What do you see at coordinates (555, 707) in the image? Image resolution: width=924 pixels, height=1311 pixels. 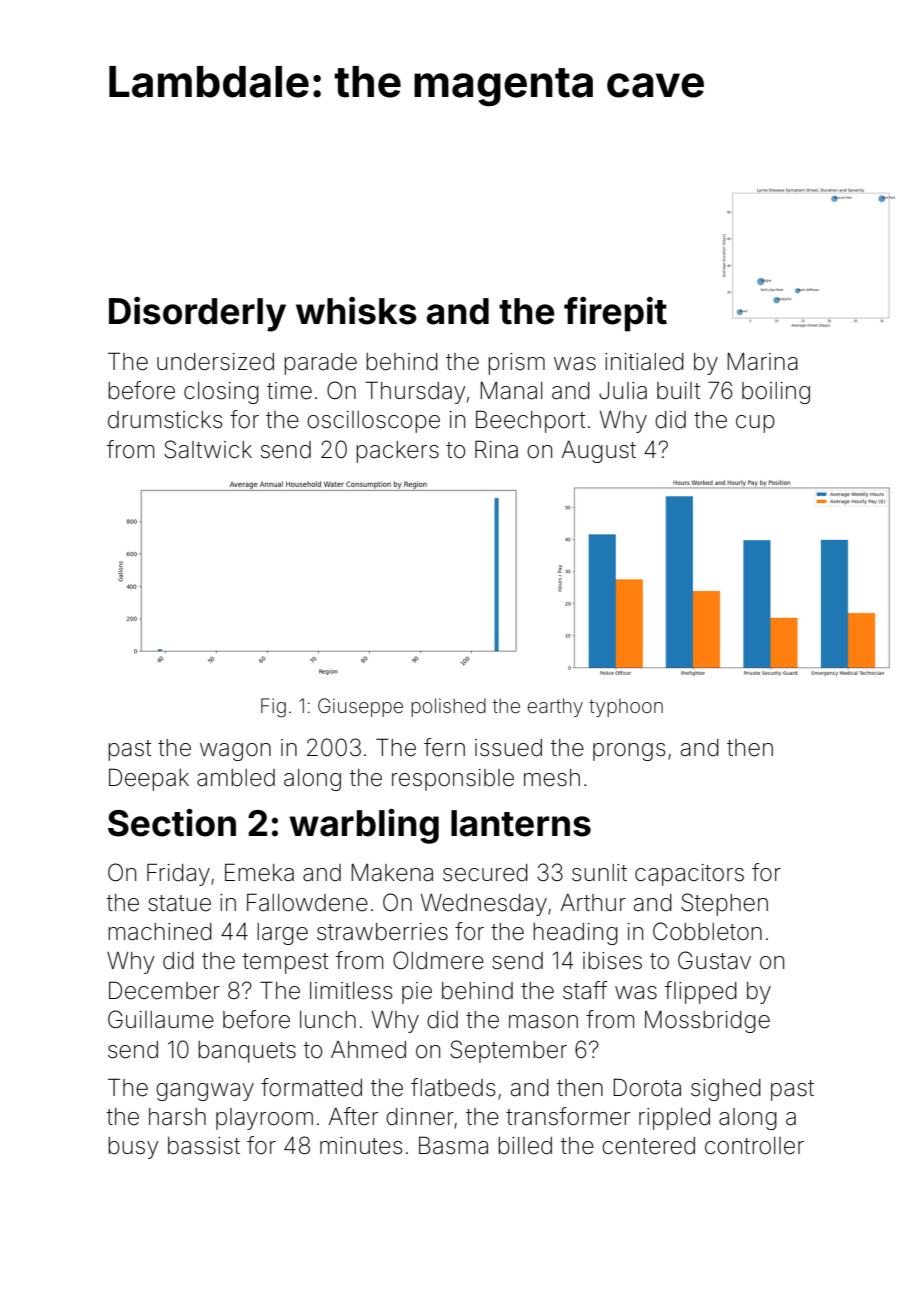 I see `earthy` at bounding box center [555, 707].
